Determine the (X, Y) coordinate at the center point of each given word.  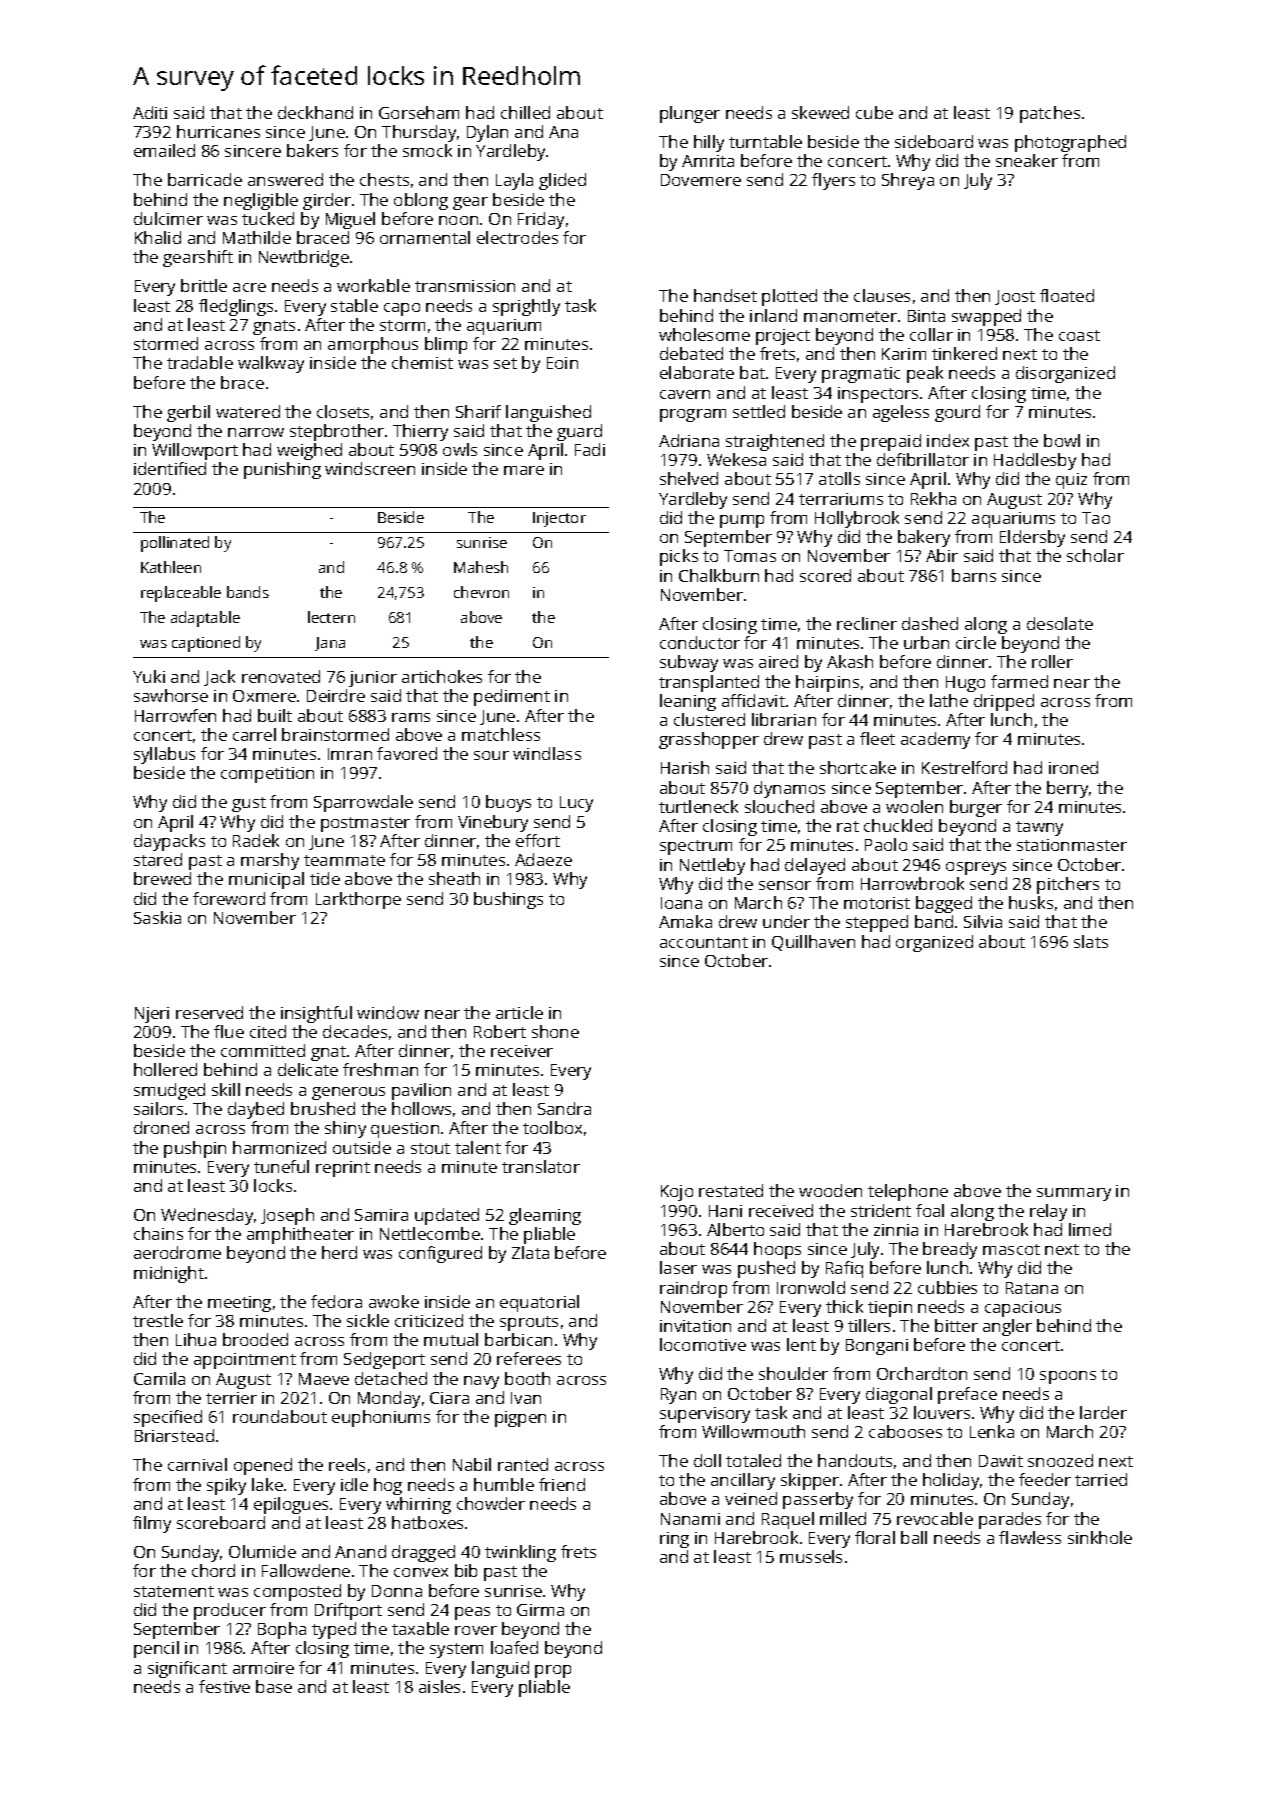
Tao (1096, 518)
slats (1091, 941)
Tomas (750, 556)
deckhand (315, 112)
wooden (830, 1190)
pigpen (520, 1419)
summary (1074, 1194)
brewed (162, 878)
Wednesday (207, 1216)
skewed (820, 112)
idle (354, 1484)
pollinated (175, 544)
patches (1050, 114)
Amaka (685, 921)
